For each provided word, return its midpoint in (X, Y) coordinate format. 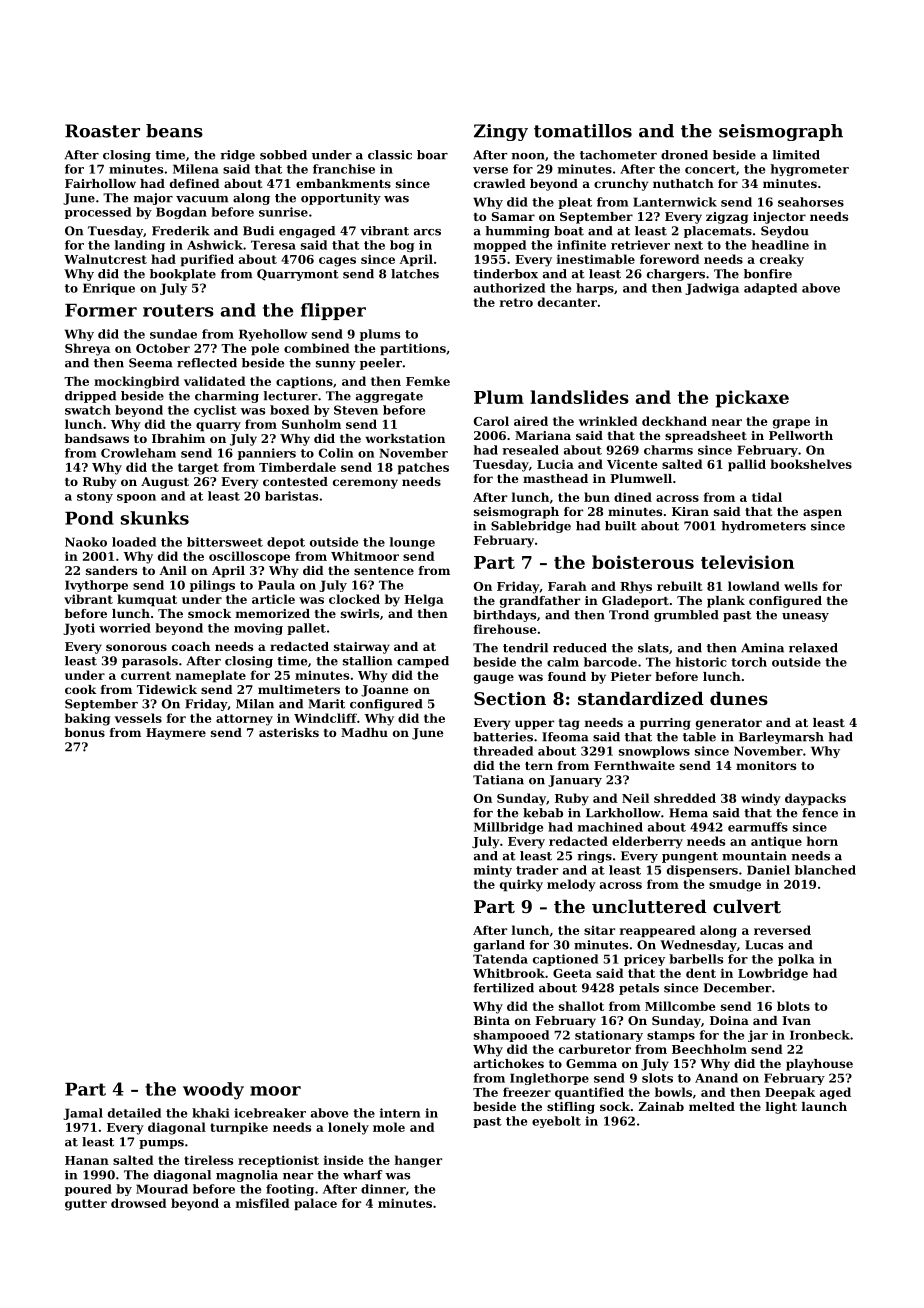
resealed (530, 450)
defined (195, 183)
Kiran (690, 511)
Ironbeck (820, 1035)
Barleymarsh (781, 738)
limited (796, 155)
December (737, 988)
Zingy (501, 132)
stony (95, 497)
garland (499, 946)
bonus (85, 732)
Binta (492, 1020)
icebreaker (270, 1113)
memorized (273, 613)
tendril (525, 648)
